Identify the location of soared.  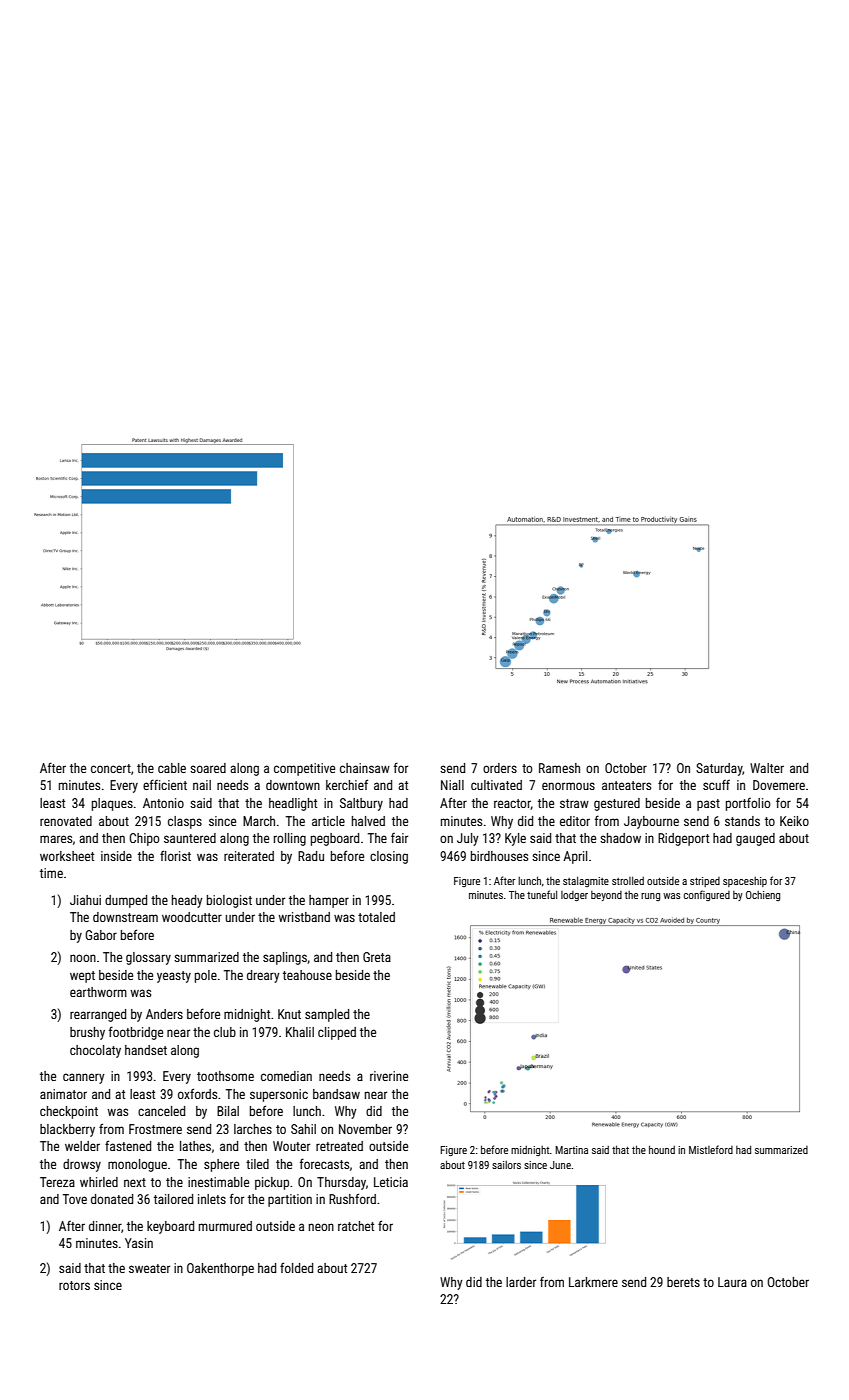
(208, 768).
